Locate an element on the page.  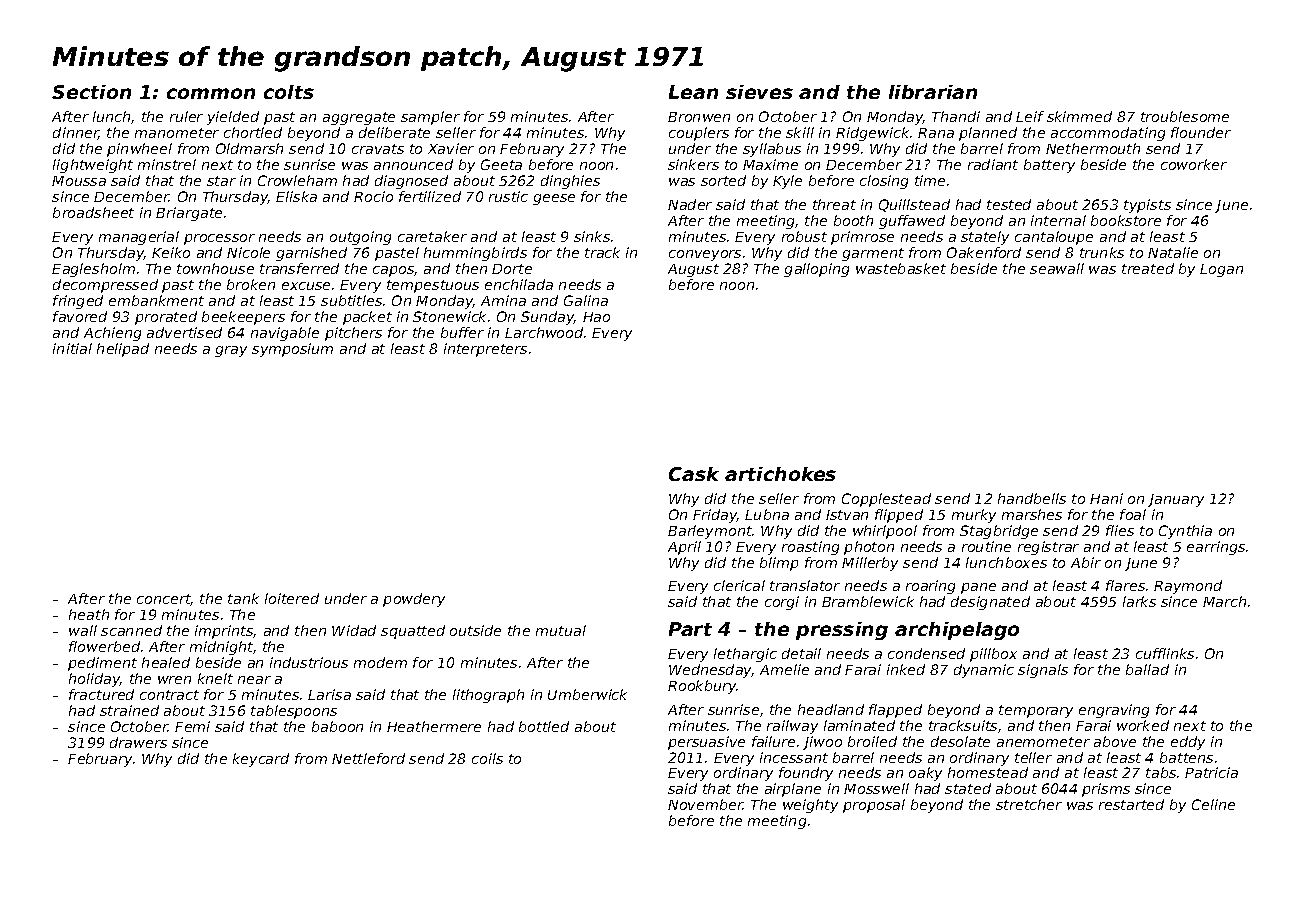
keycard is located at coordinates (261, 760).
